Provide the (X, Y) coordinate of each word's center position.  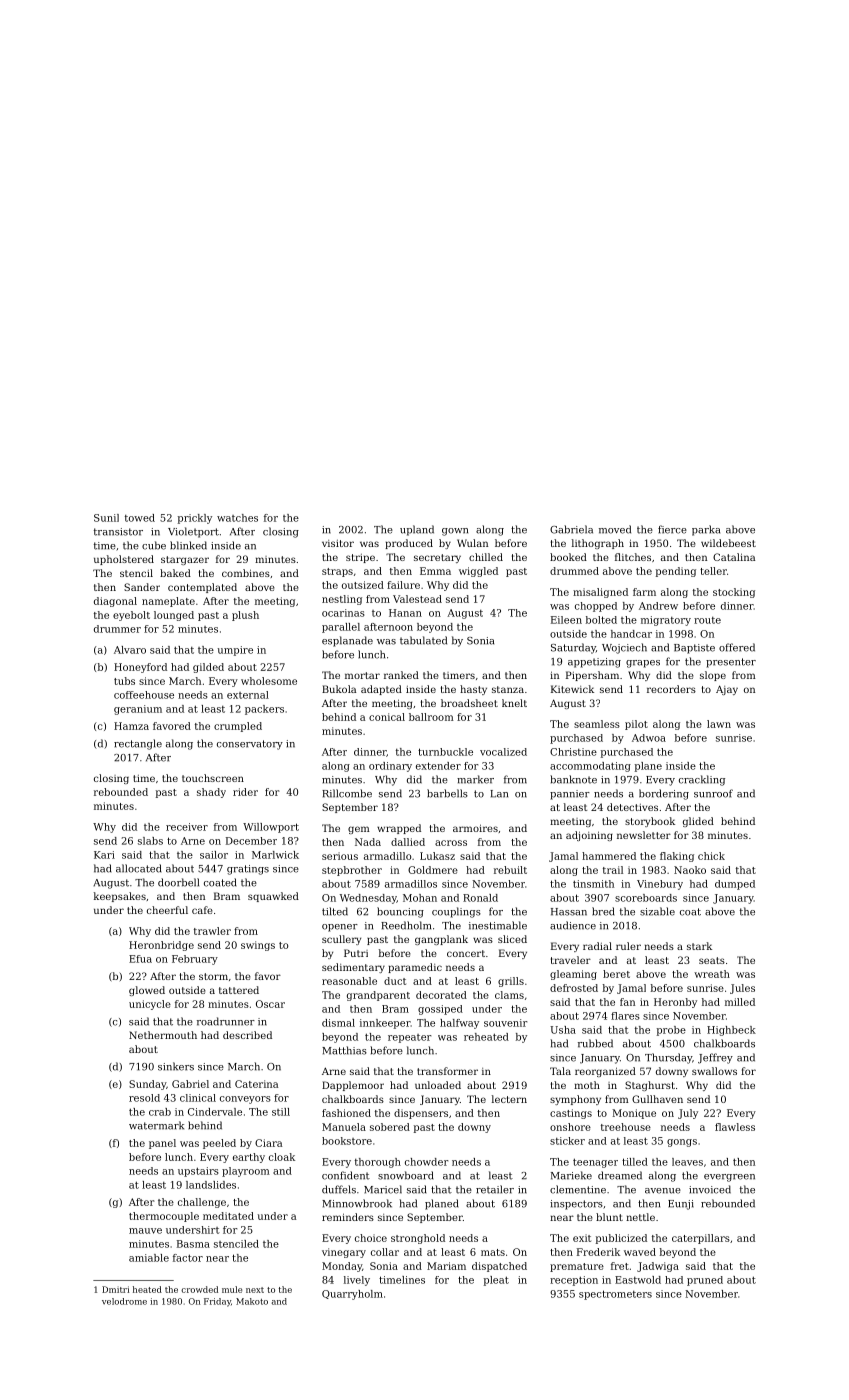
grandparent (378, 996)
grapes (643, 664)
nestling (342, 600)
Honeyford (140, 668)
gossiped (440, 1010)
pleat (496, 1281)
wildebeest (728, 543)
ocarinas (343, 613)
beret (616, 974)
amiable (149, 1258)
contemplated (202, 588)
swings (258, 946)
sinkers (176, 1066)
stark (699, 946)
